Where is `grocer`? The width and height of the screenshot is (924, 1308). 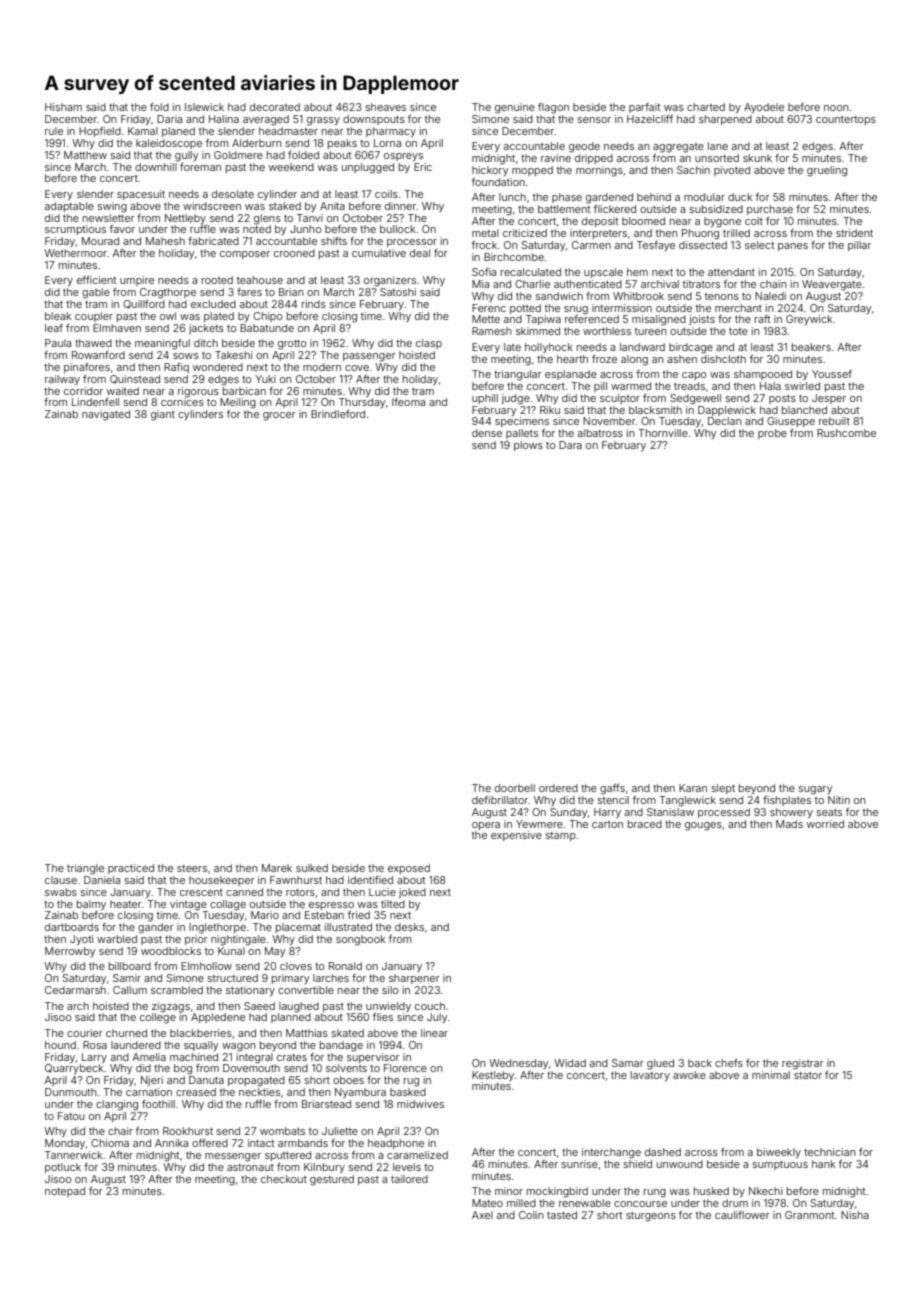 grocer is located at coordinates (279, 416).
